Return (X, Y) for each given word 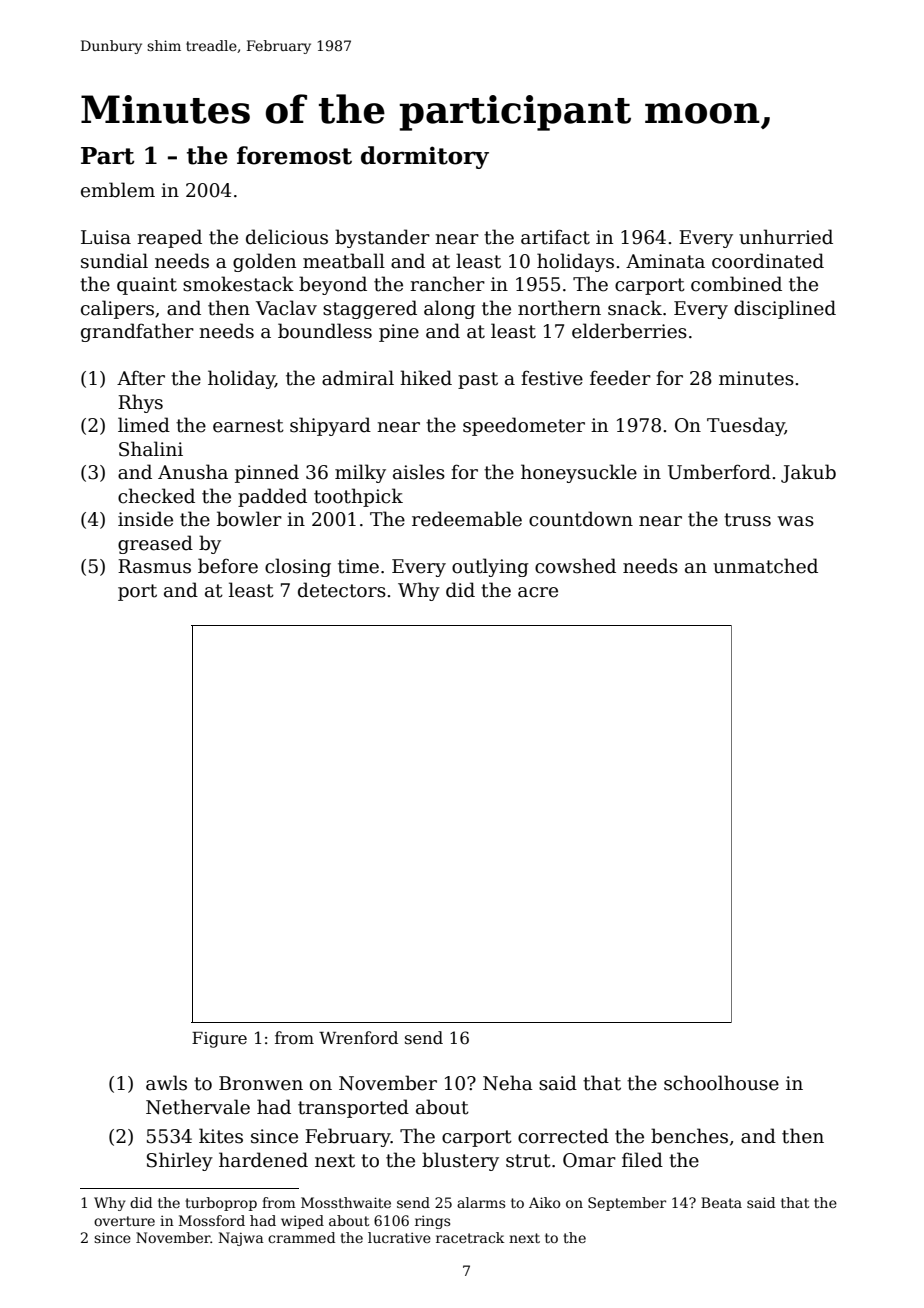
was (795, 521)
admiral (358, 378)
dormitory (425, 157)
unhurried (786, 237)
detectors (342, 590)
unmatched (765, 566)
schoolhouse (721, 1083)
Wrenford (358, 1038)
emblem (118, 190)
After (141, 378)
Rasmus (154, 566)
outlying (490, 567)
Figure (219, 1040)
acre (538, 592)
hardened (263, 1160)
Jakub (808, 473)
